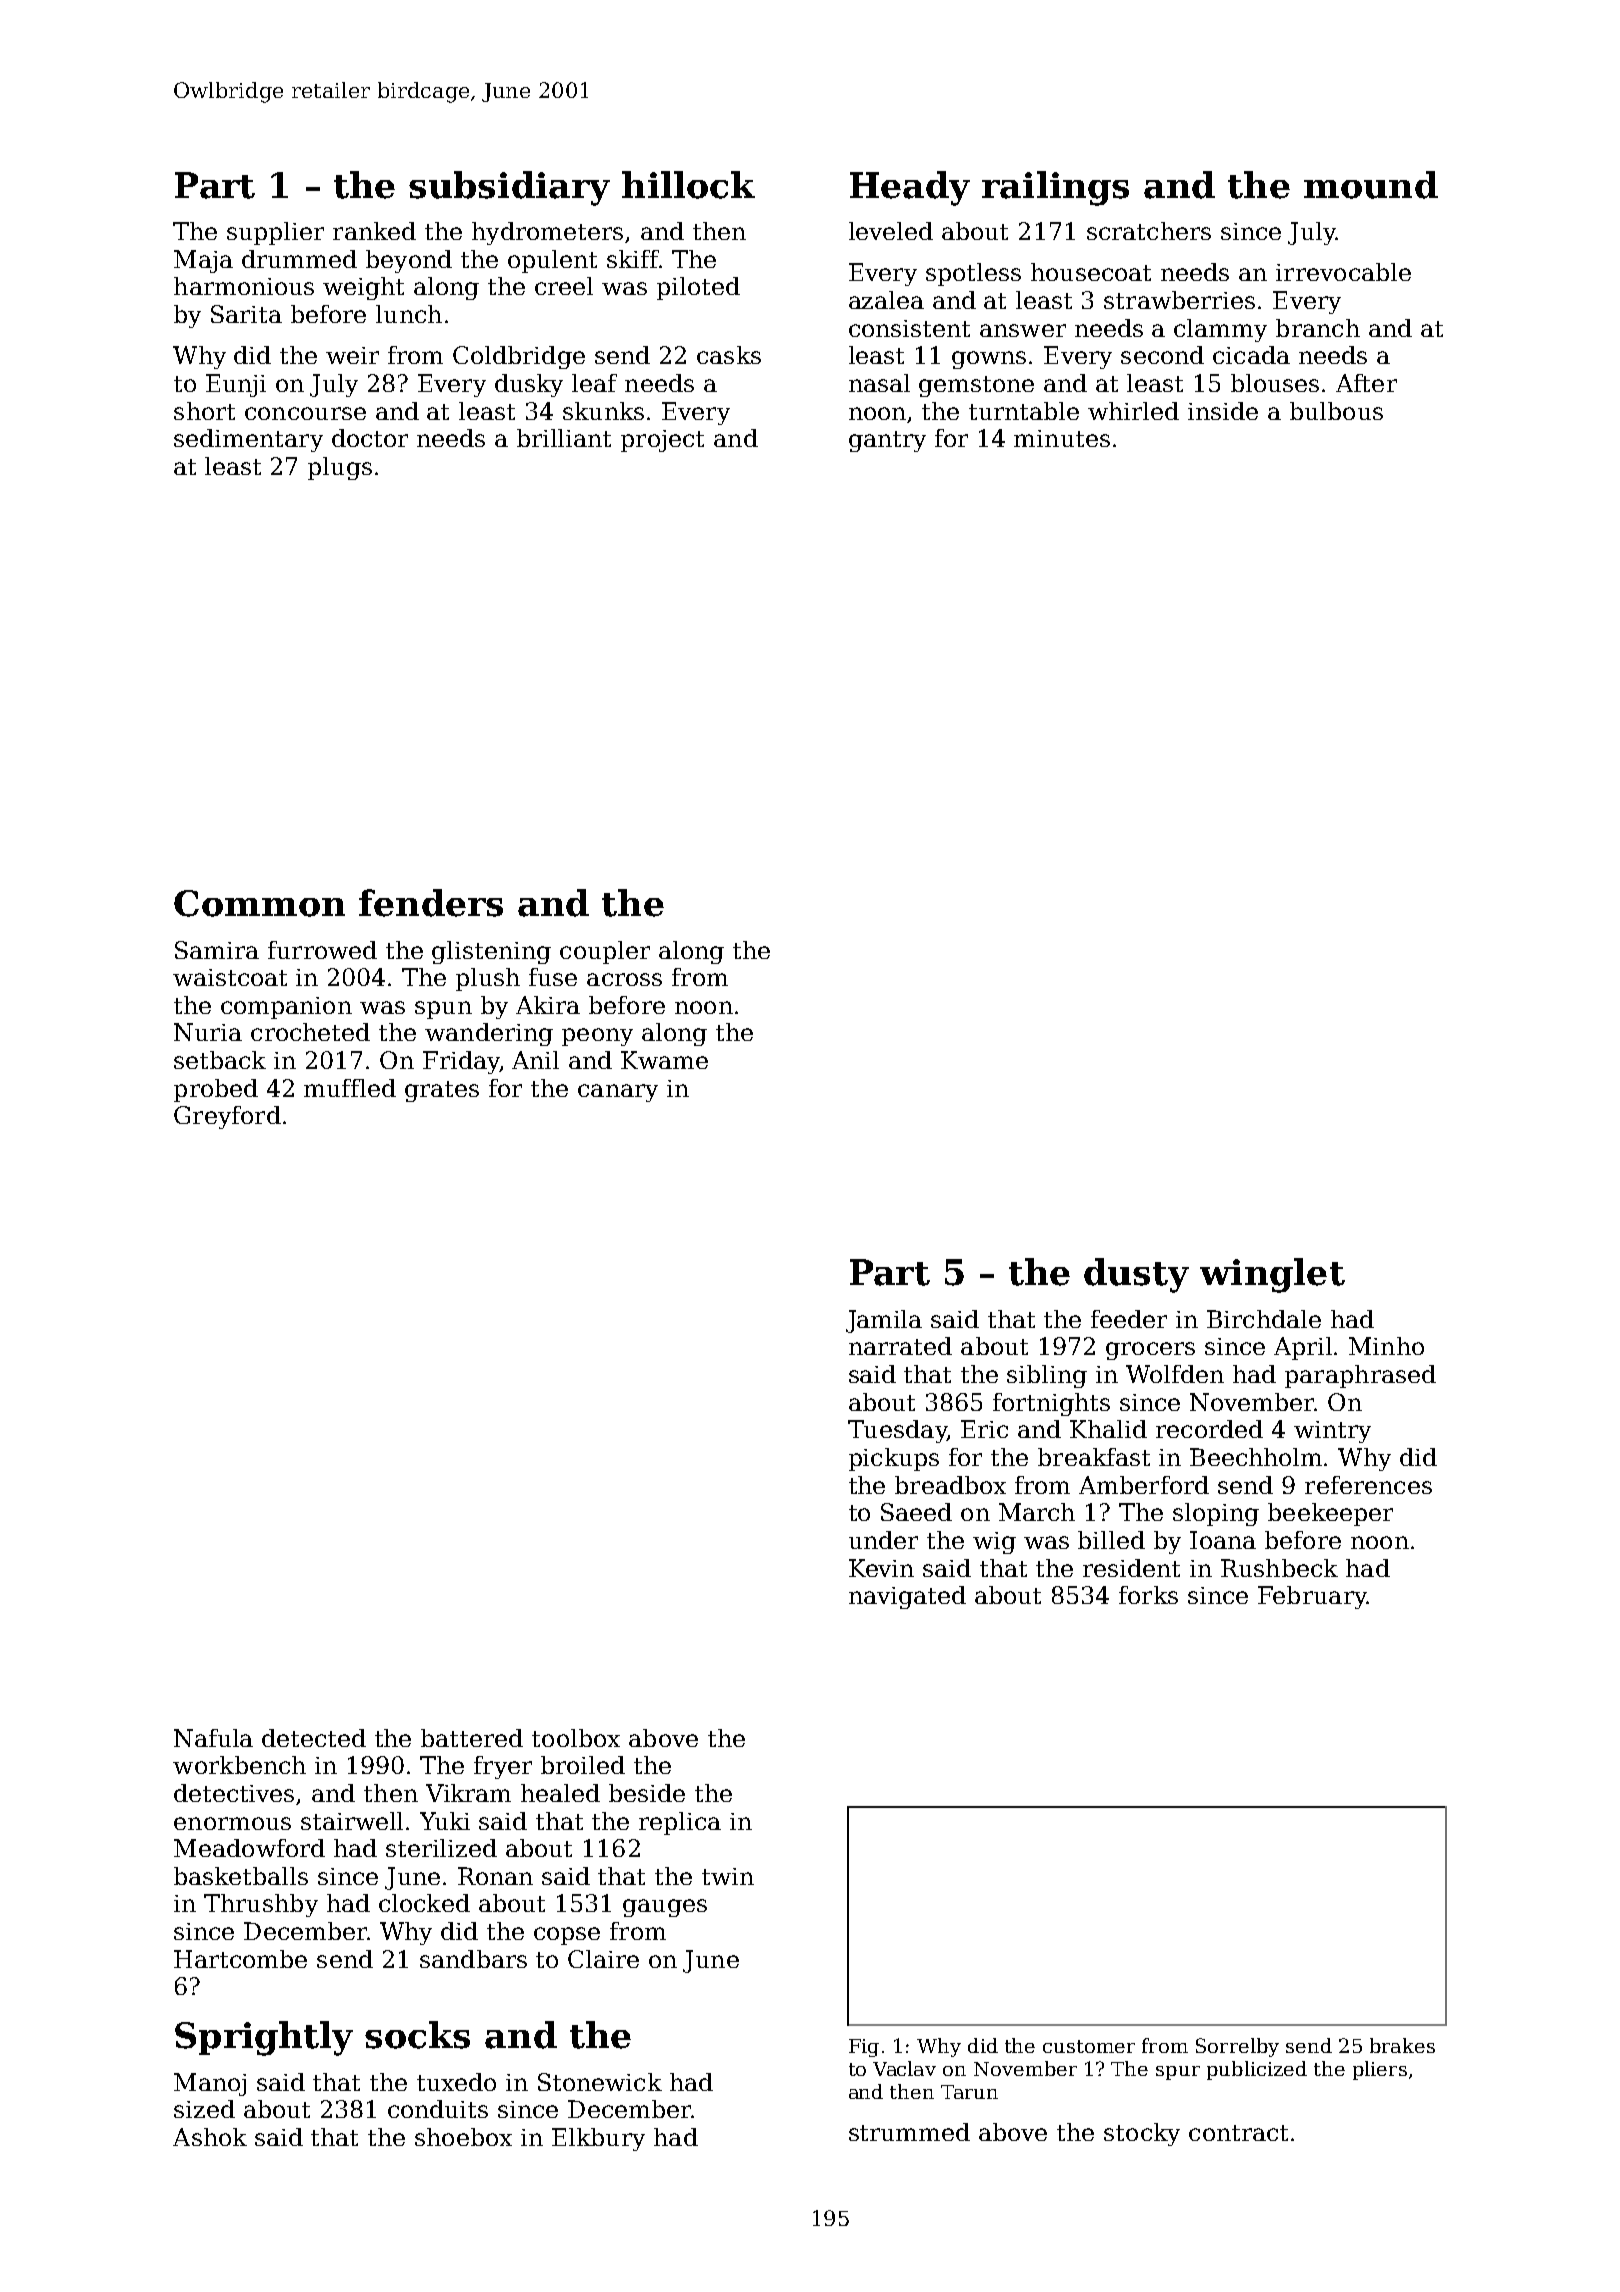  Describe the element at coordinates (1223, 411) in the screenshot. I see `inside` at that location.
